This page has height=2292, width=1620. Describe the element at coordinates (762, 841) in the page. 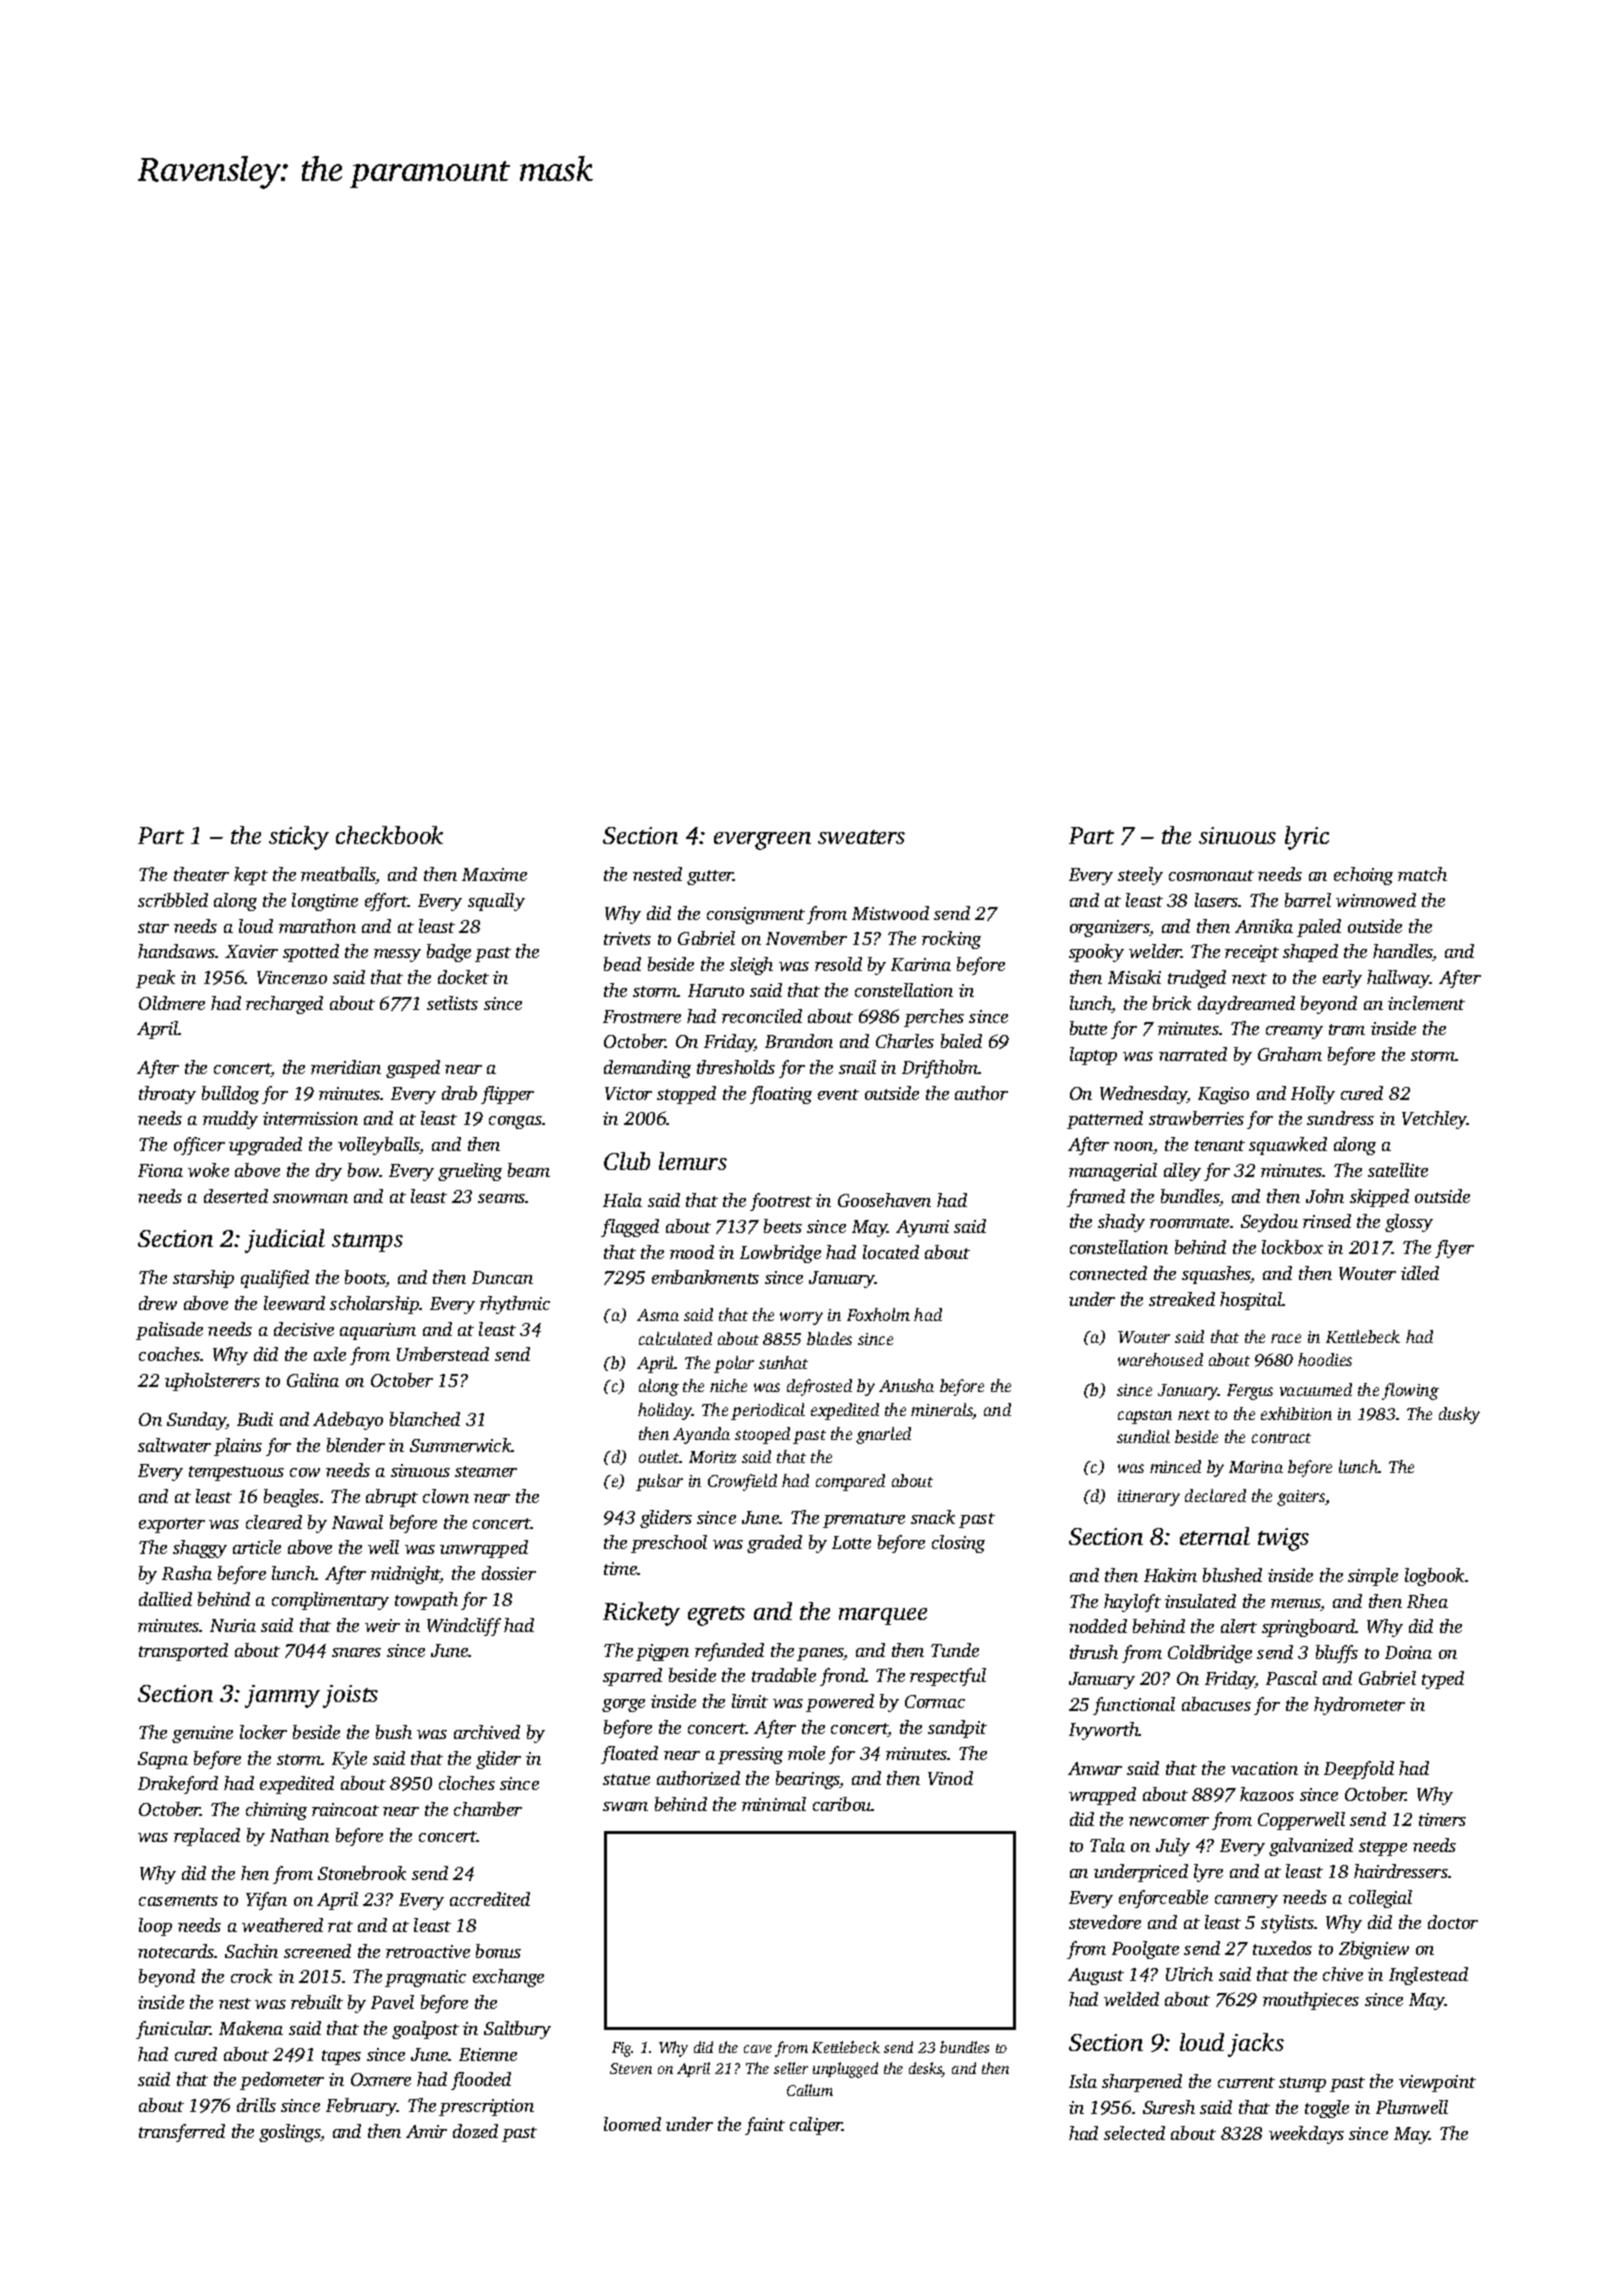

I see `evergreen` at that location.
